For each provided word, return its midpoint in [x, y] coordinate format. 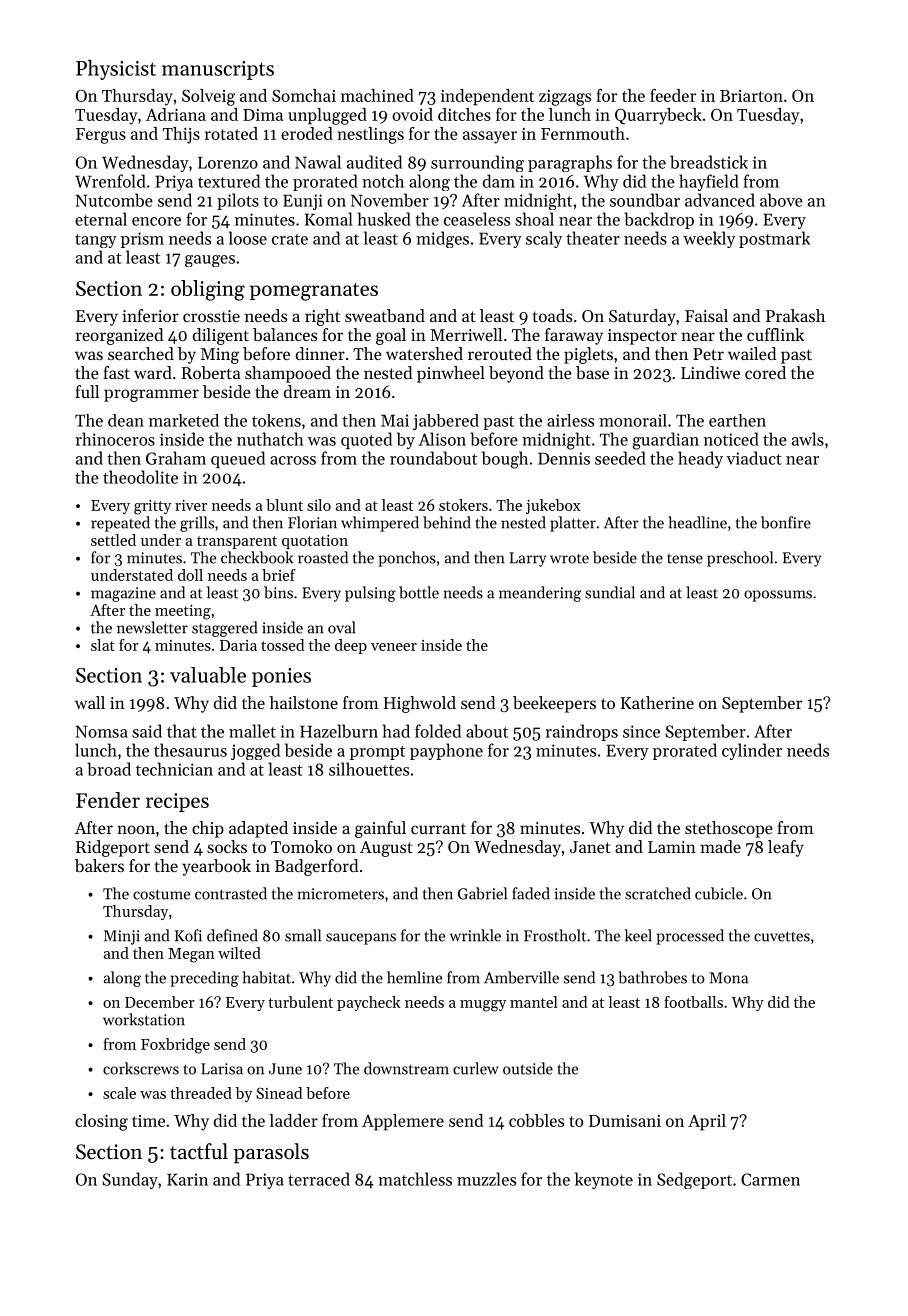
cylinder [752, 751]
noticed [731, 439]
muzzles [486, 1179]
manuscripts [218, 70]
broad [109, 769]
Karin [187, 1179]
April [707, 1122]
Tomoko [301, 846]
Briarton [751, 96]
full [87, 391]
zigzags [565, 98]
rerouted [500, 353]
